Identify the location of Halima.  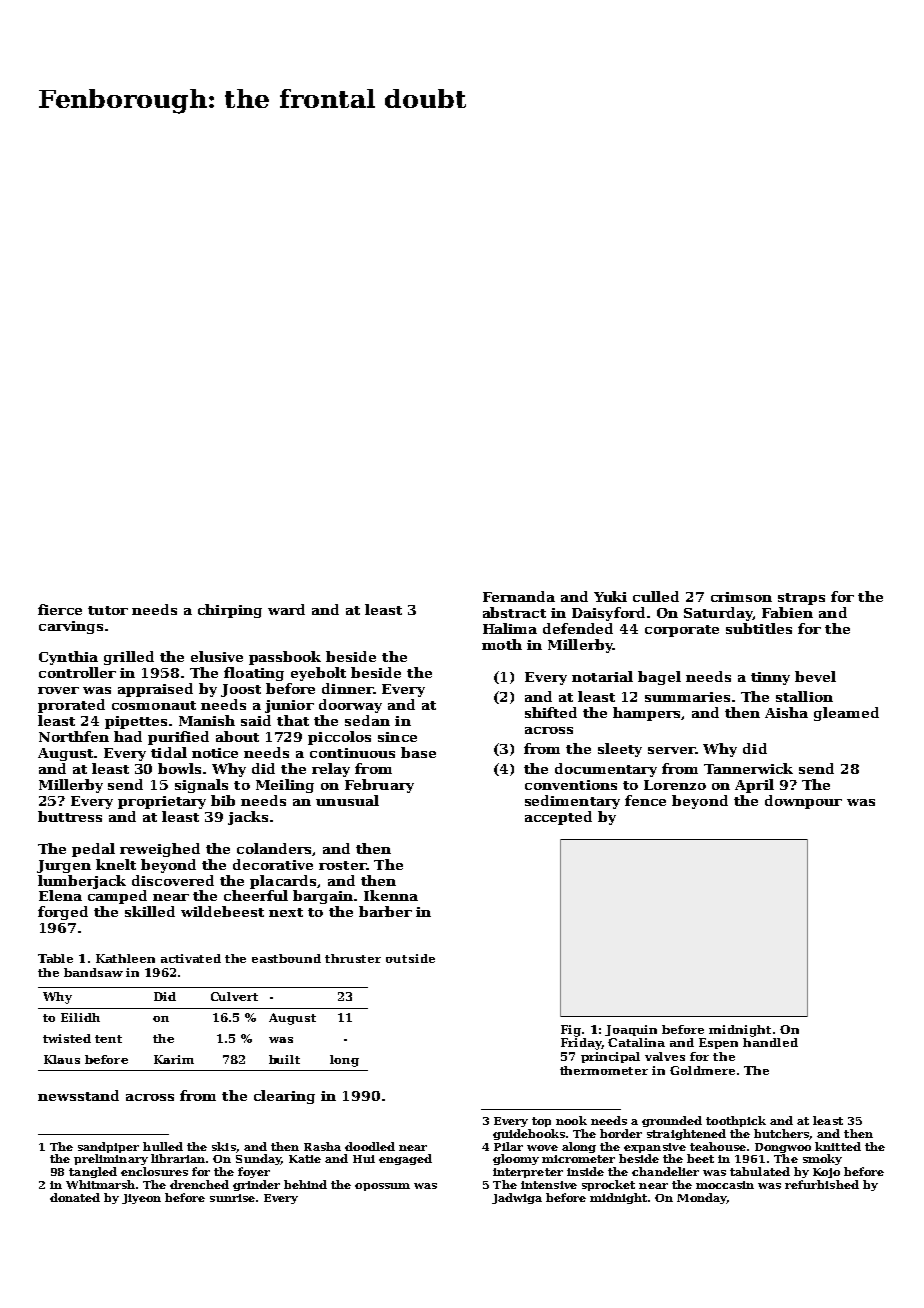
(510, 628).
